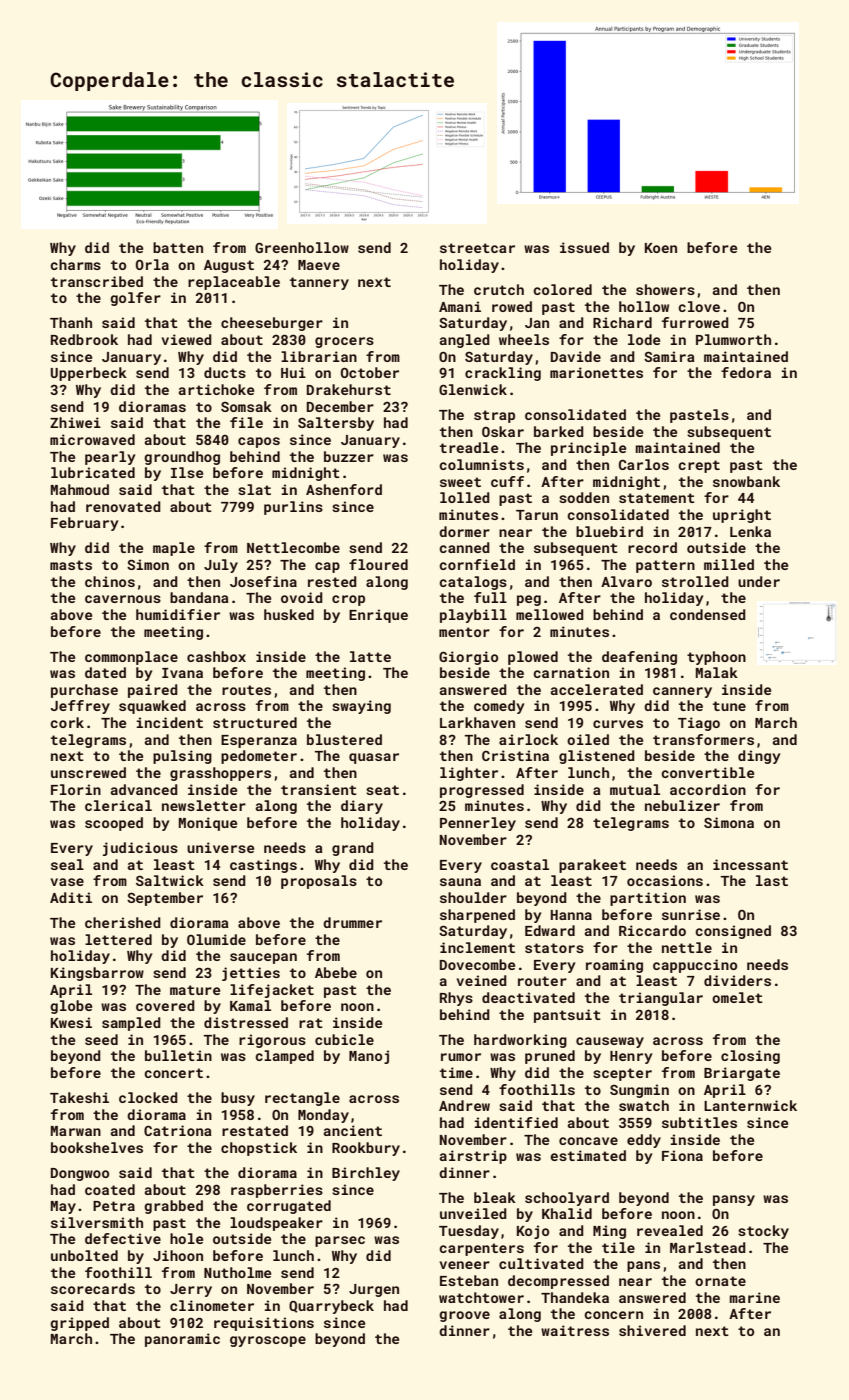 The height and width of the screenshot is (1400, 849). What do you see at coordinates (499, 707) in the screenshot?
I see `comedy` at bounding box center [499, 707].
